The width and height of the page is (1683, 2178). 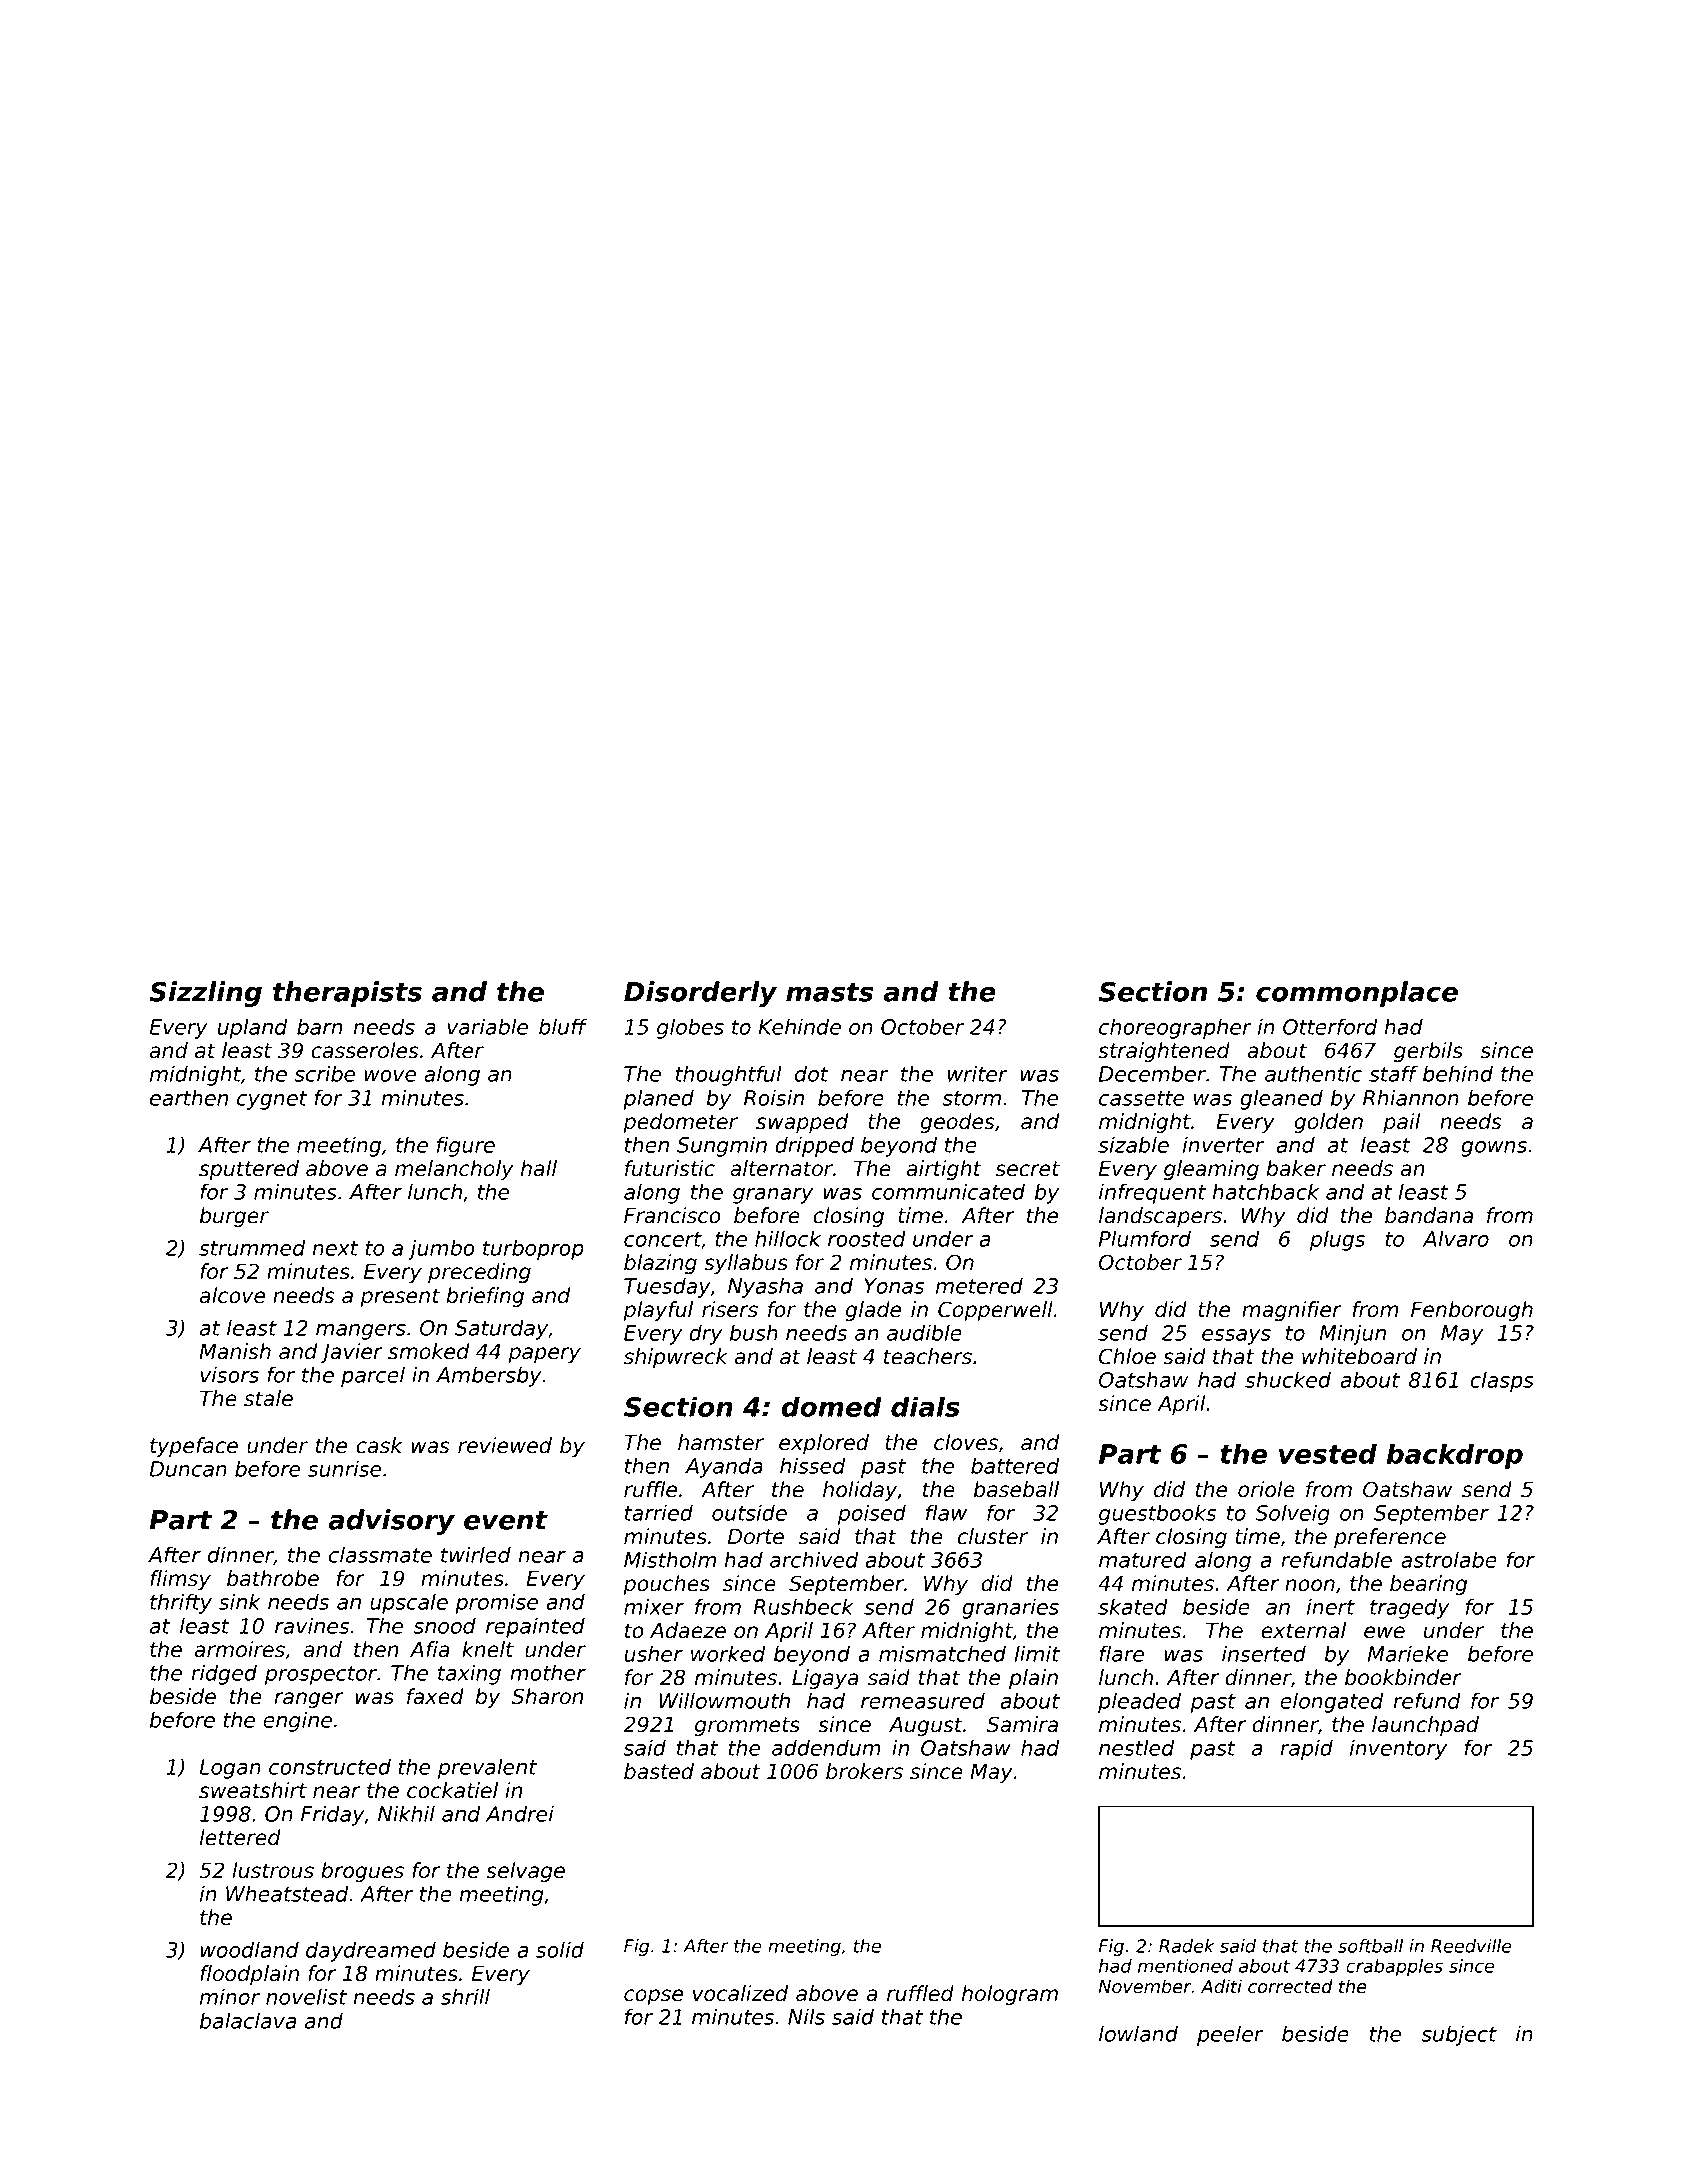 What do you see at coordinates (946, 1512) in the page?
I see `flaw` at bounding box center [946, 1512].
